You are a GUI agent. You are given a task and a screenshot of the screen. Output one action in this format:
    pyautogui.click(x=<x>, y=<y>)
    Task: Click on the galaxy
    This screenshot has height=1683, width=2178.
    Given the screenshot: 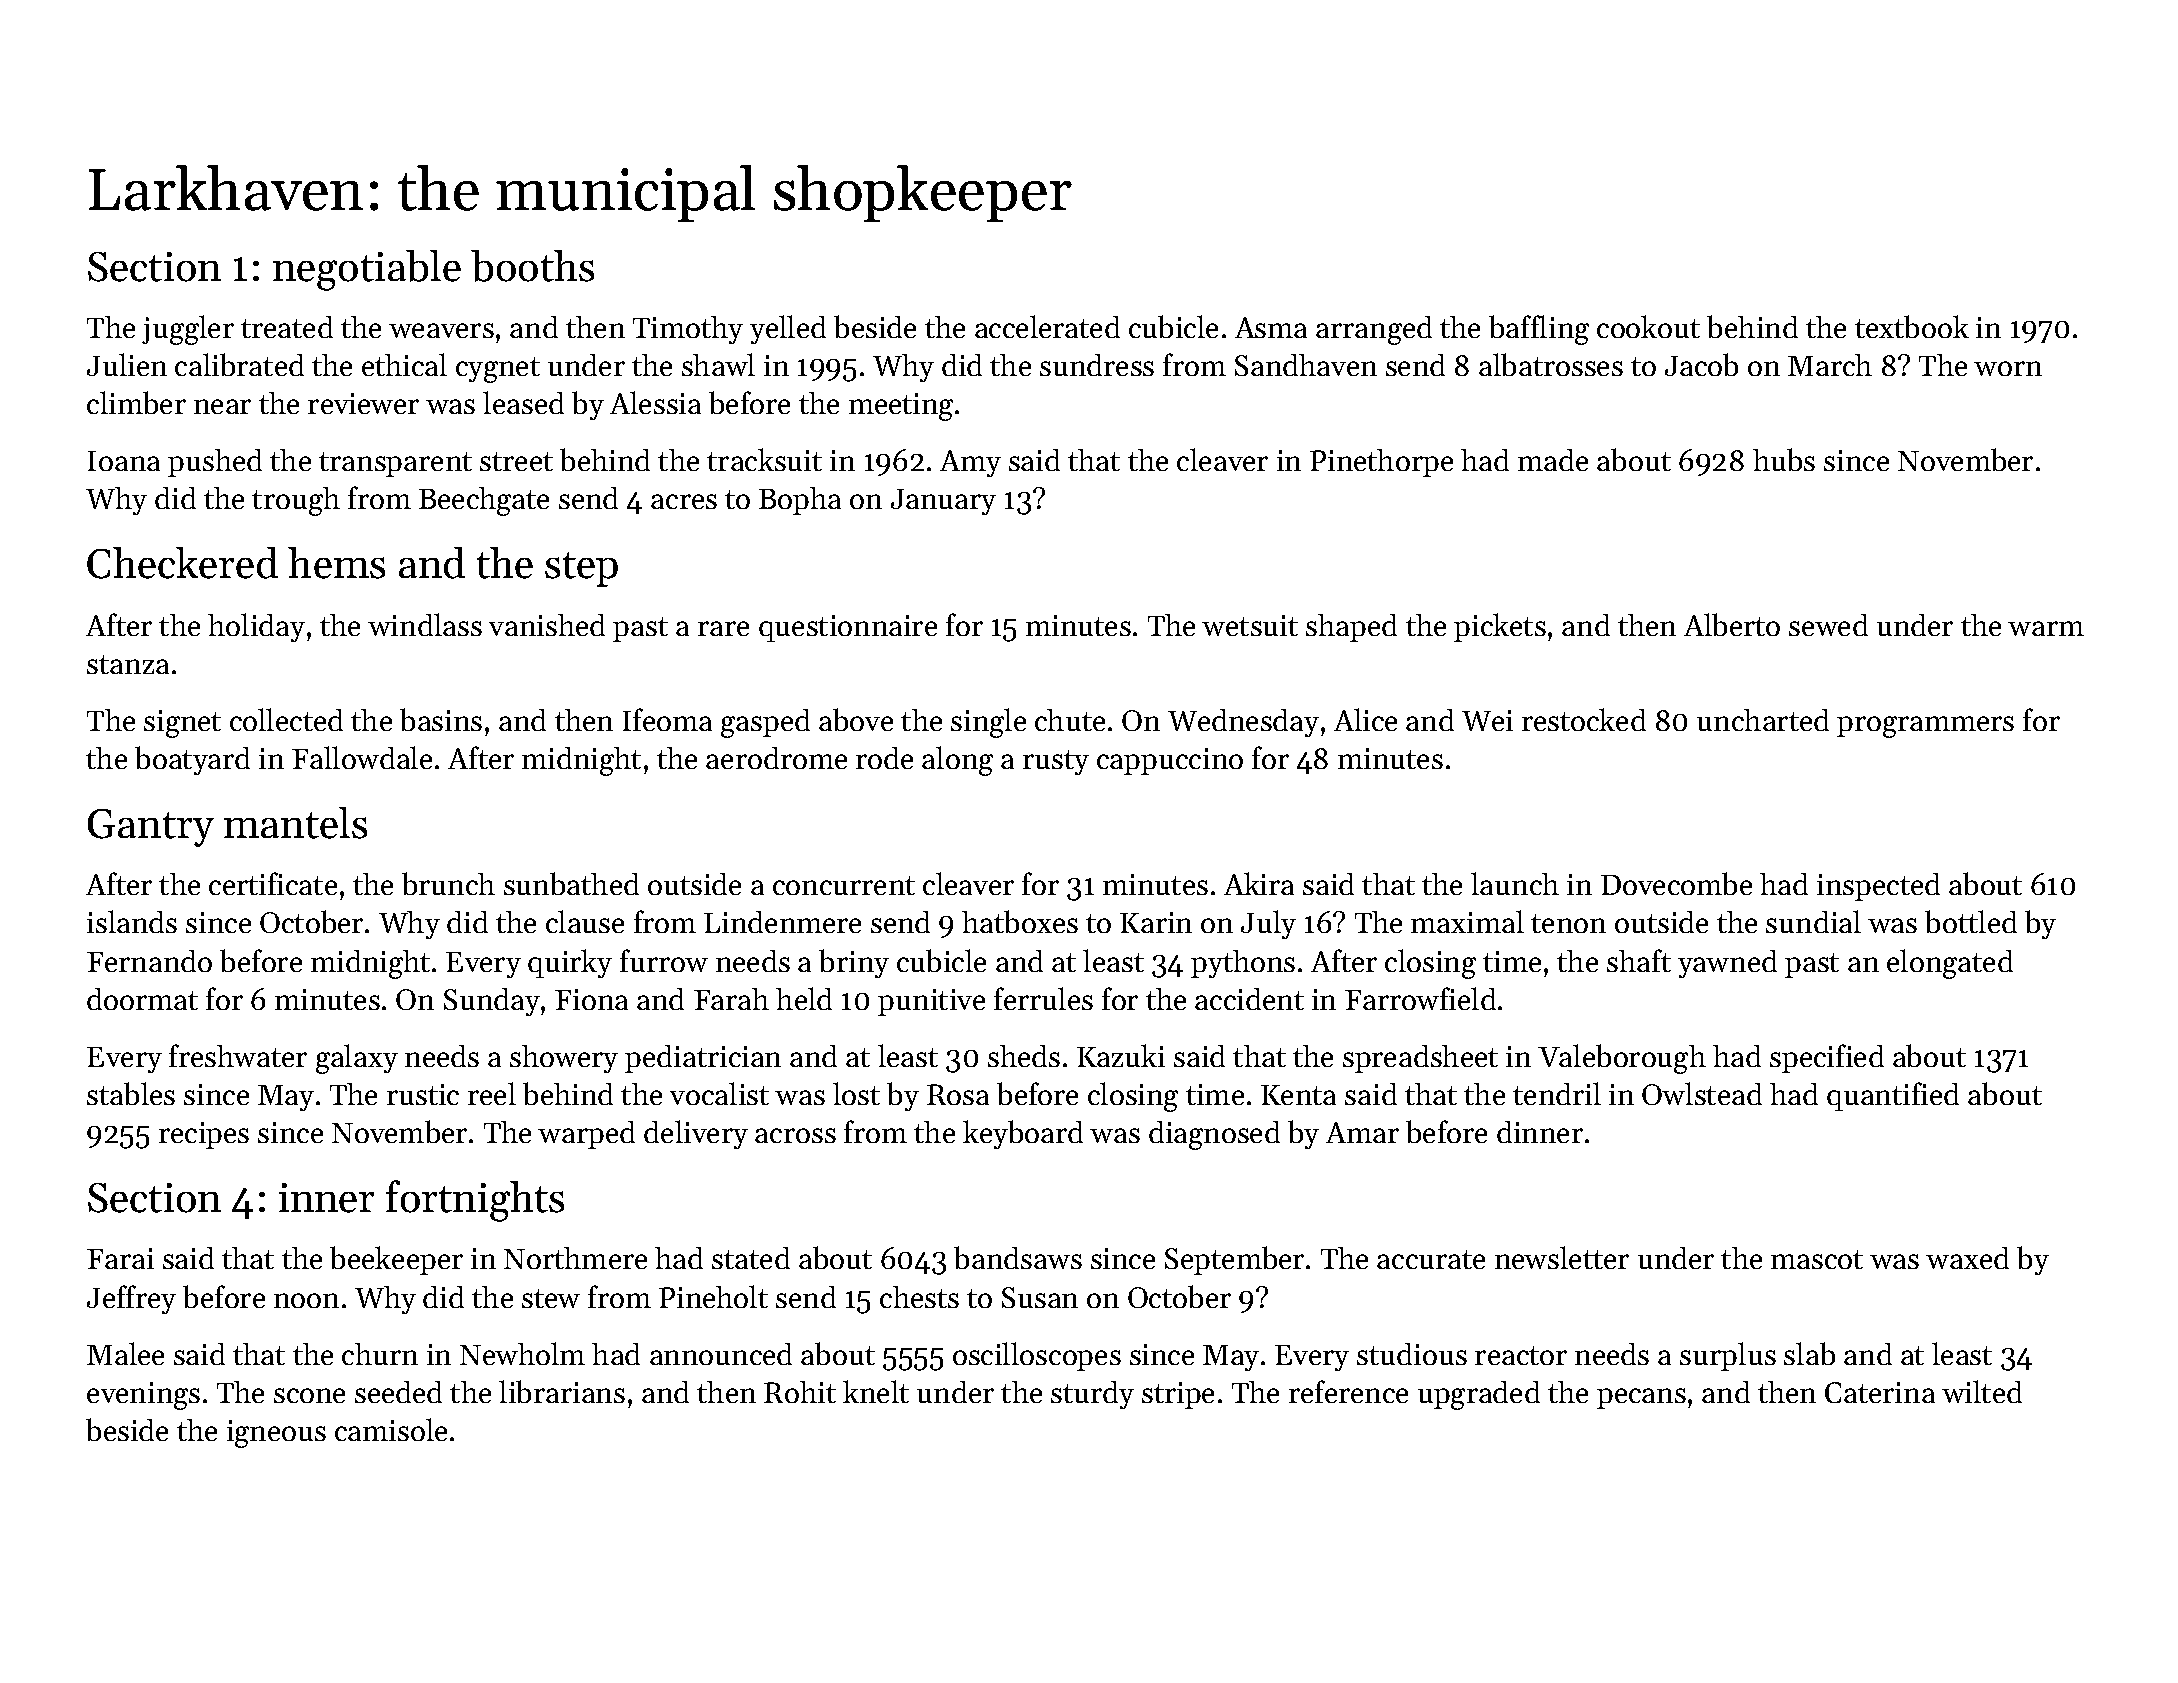 What is the action you would take?
    pyautogui.click(x=357, y=1059)
